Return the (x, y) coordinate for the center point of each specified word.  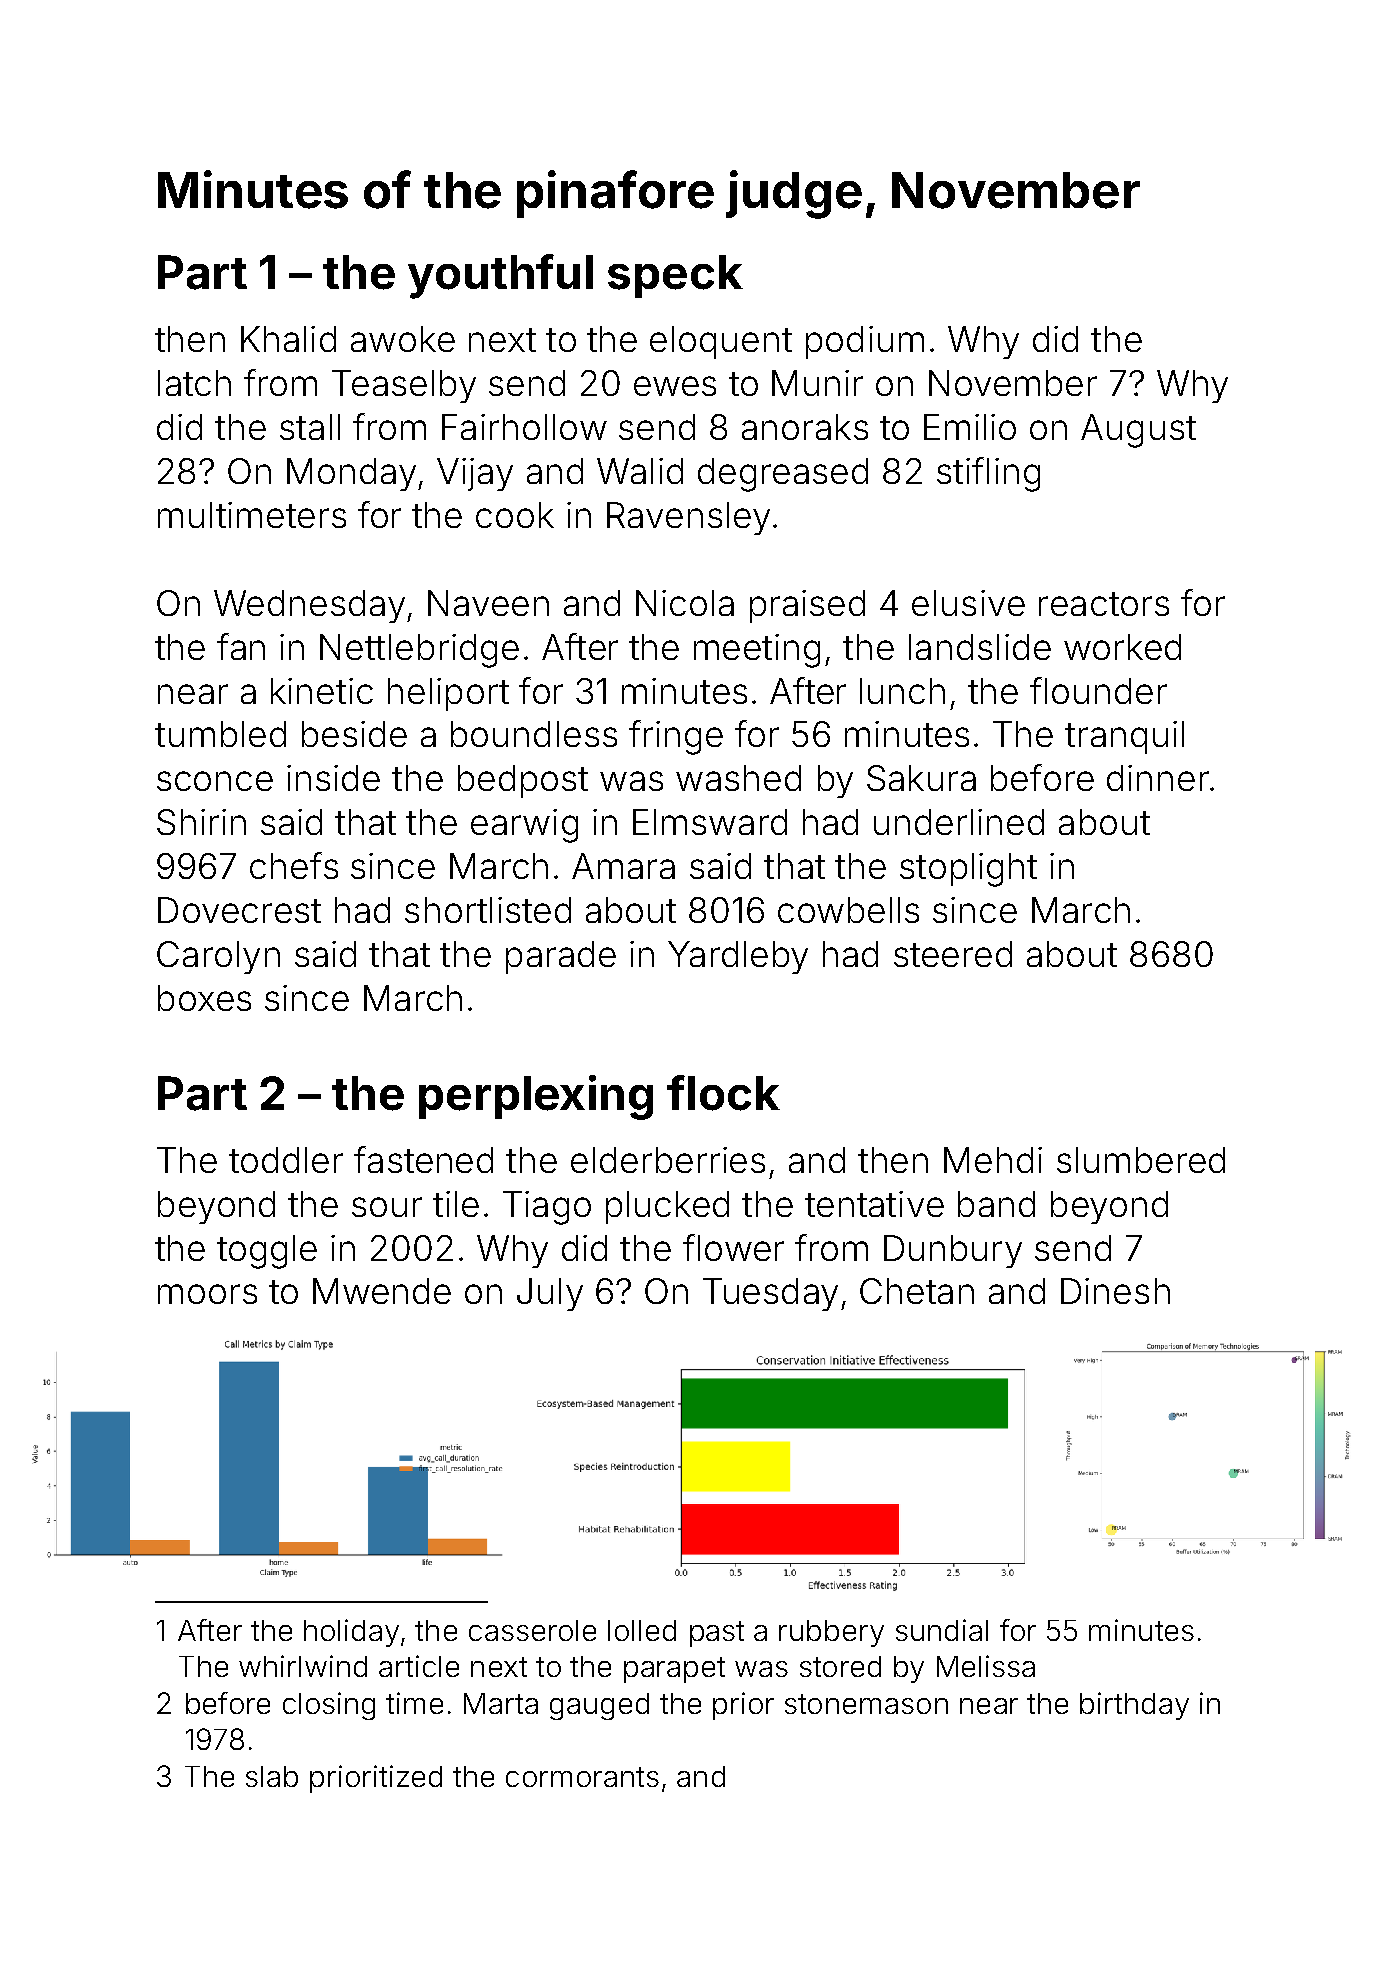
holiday (351, 1633)
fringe (676, 737)
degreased (783, 475)
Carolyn (218, 957)
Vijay (475, 474)
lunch (902, 691)
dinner (1158, 778)
